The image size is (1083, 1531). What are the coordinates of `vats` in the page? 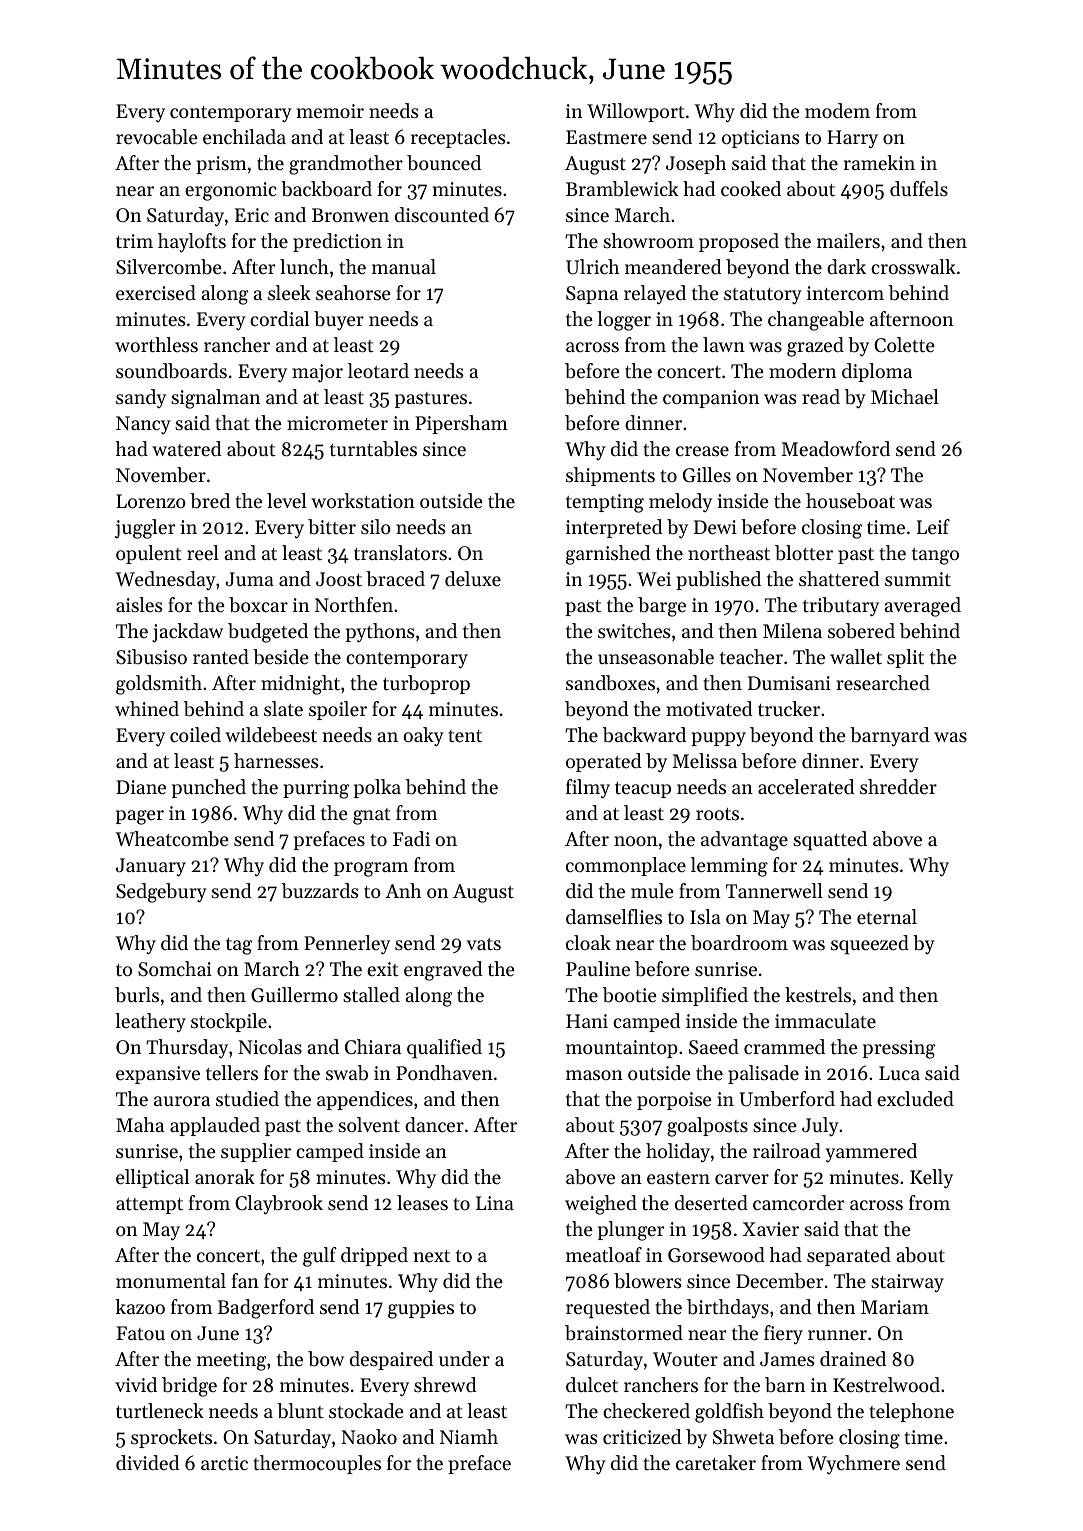 It's located at (484, 944).
